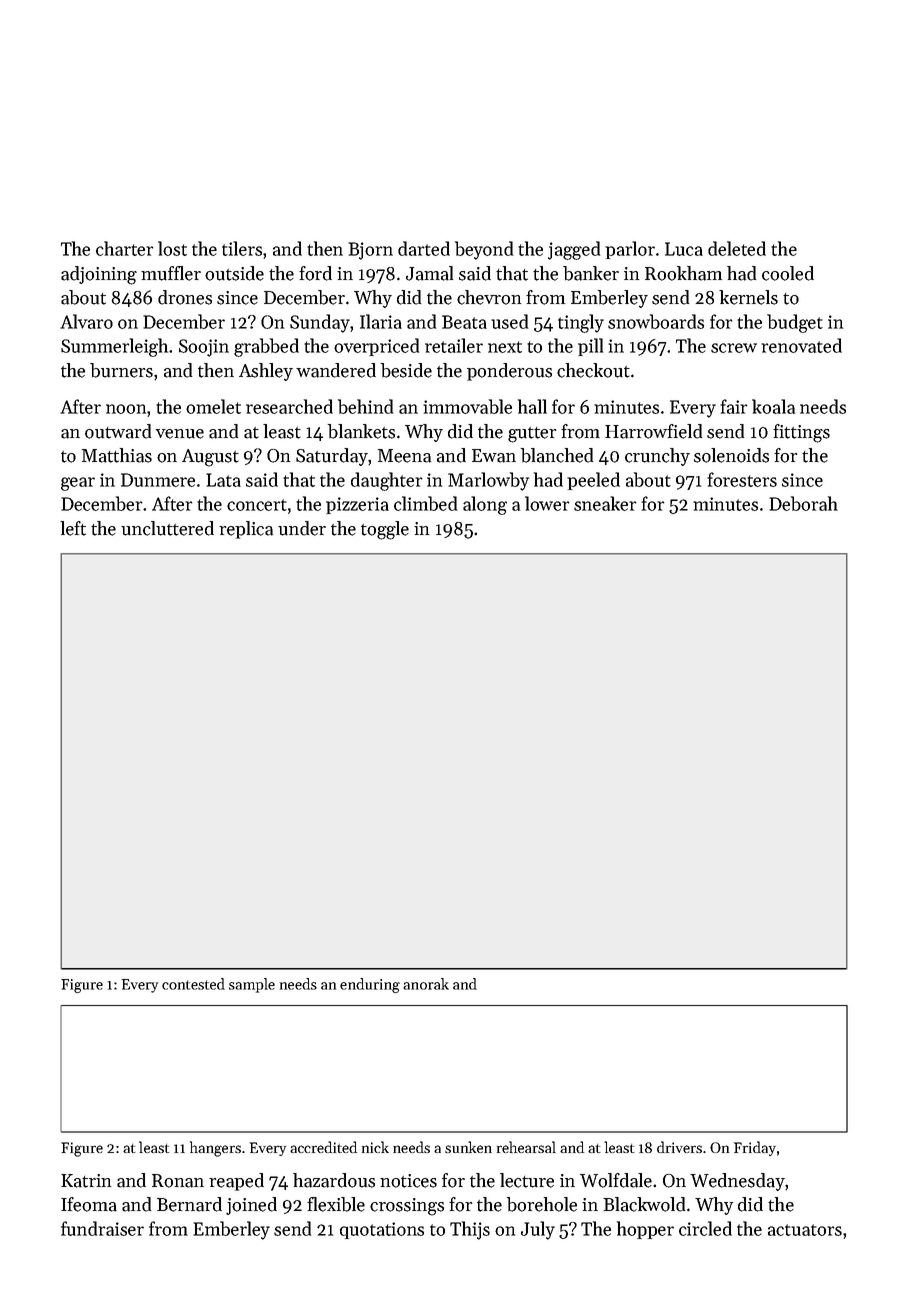  Describe the element at coordinates (803, 503) in the screenshot. I see `Deborah` at that location.
